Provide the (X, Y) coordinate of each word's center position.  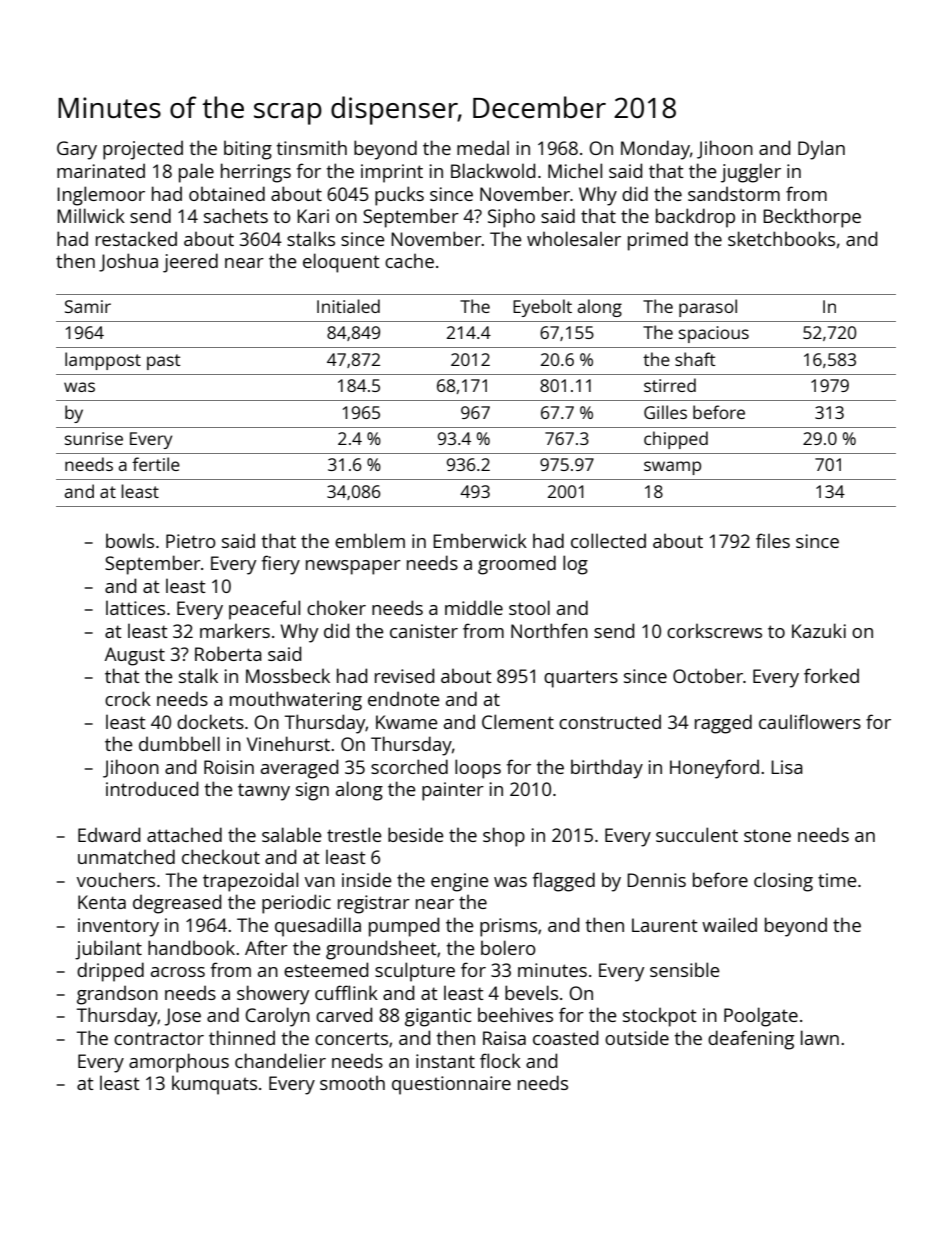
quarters (581, 679)
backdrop (695, 218)
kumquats (214, 1085)
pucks (399, 196)
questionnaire (451, 1085)
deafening (751, 1040)
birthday (607, 769)
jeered (190, 263)
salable (292, 834)
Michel (575, 170)
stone (767, 835)
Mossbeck (288, 675)
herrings (256, 173)
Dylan (821, 150)
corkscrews (714, 631)
